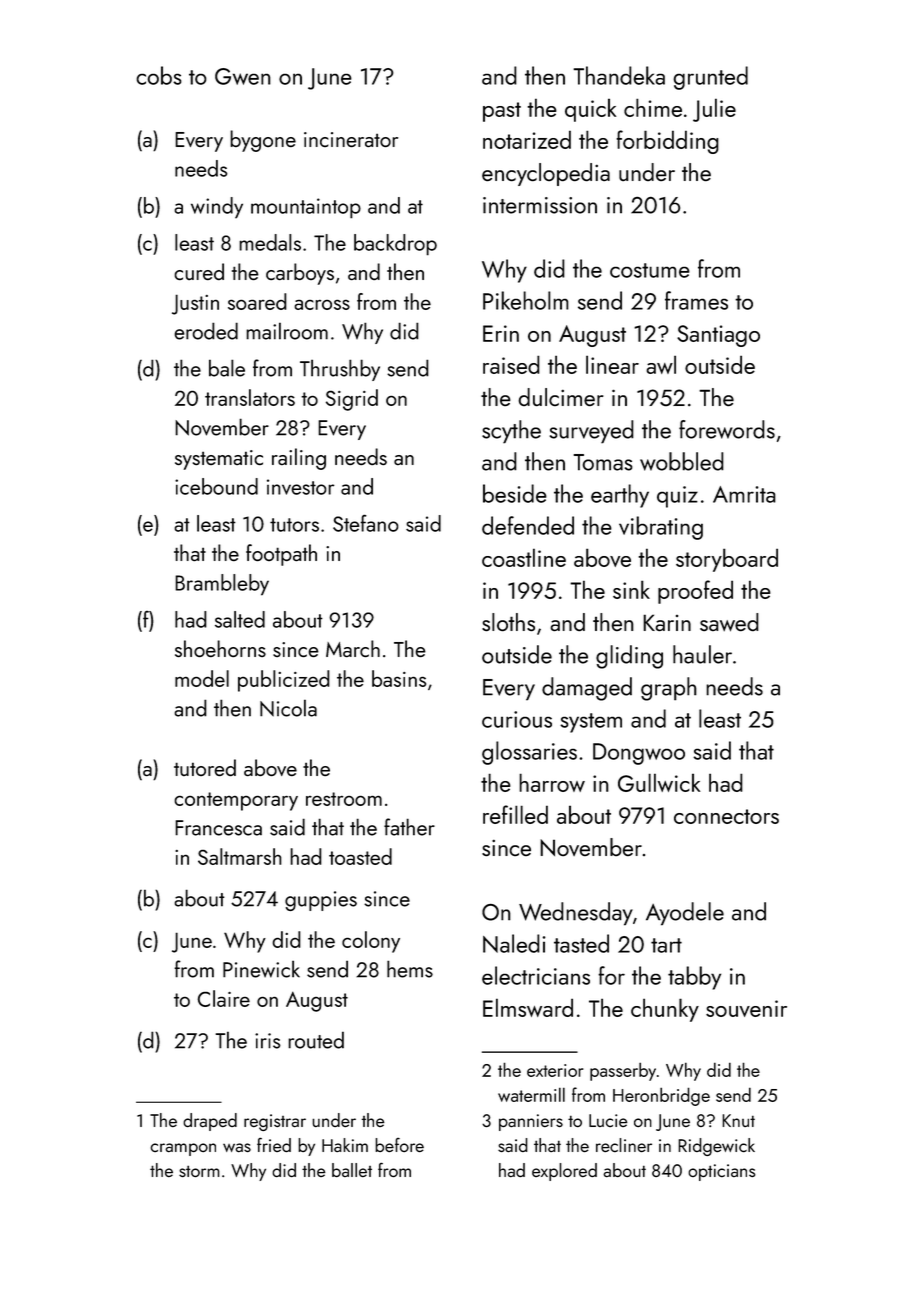 The image size is (924, 1311). Describe the element at coordinates (710, 78) in the document. I see `grunted` at that location.
